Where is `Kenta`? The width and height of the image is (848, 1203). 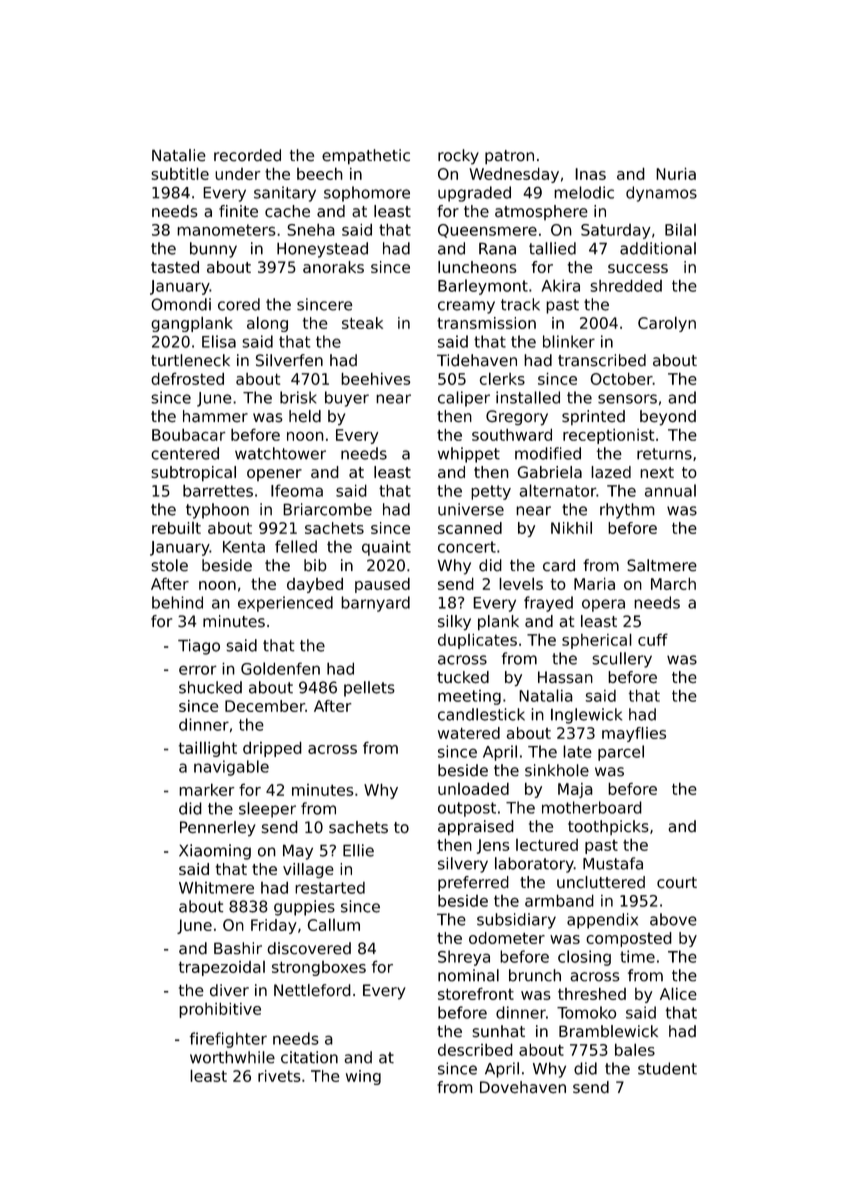
Kenta is located at coordinates (244, 547).
